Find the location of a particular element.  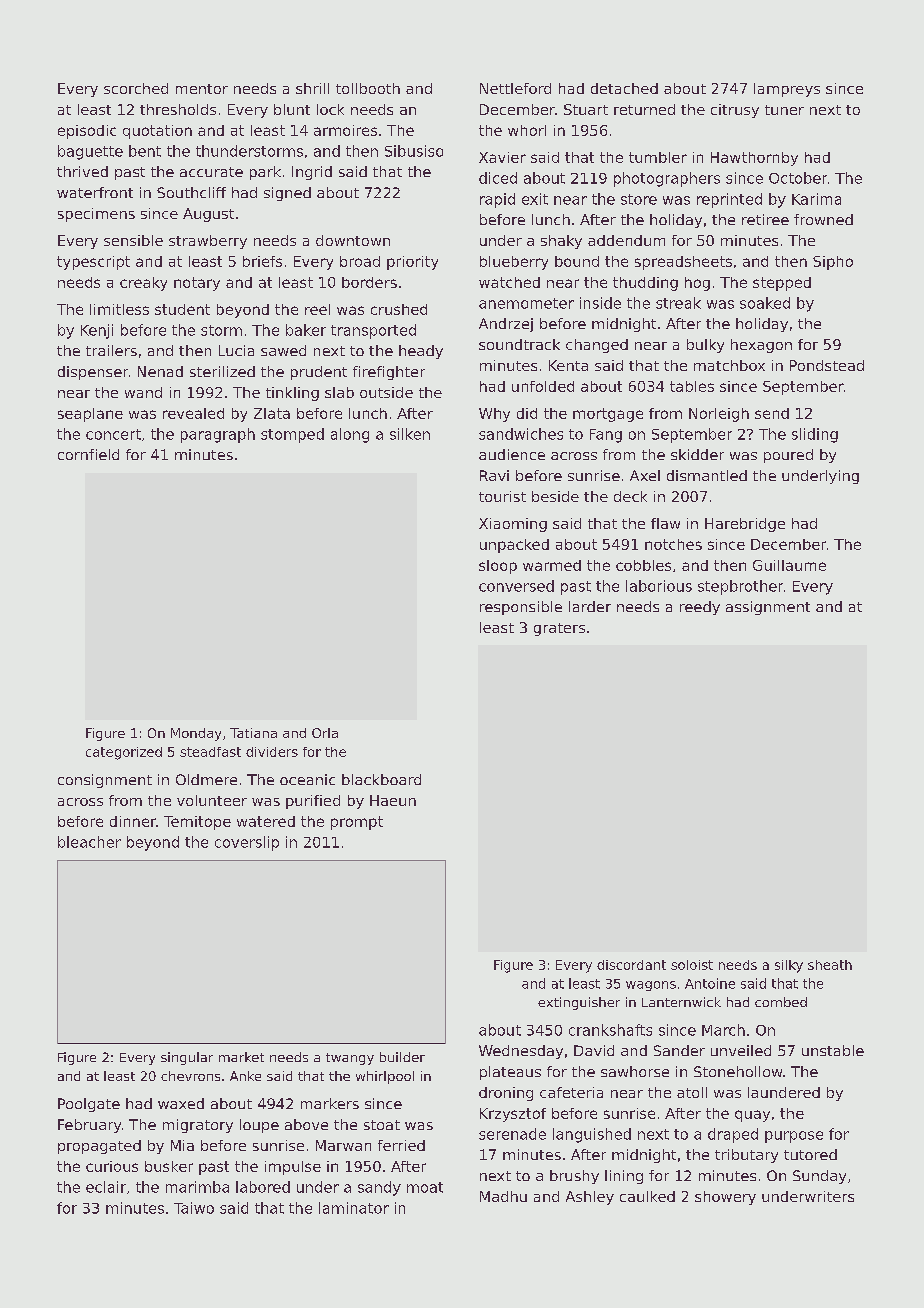

slab is located at coordinates (339, 392).
